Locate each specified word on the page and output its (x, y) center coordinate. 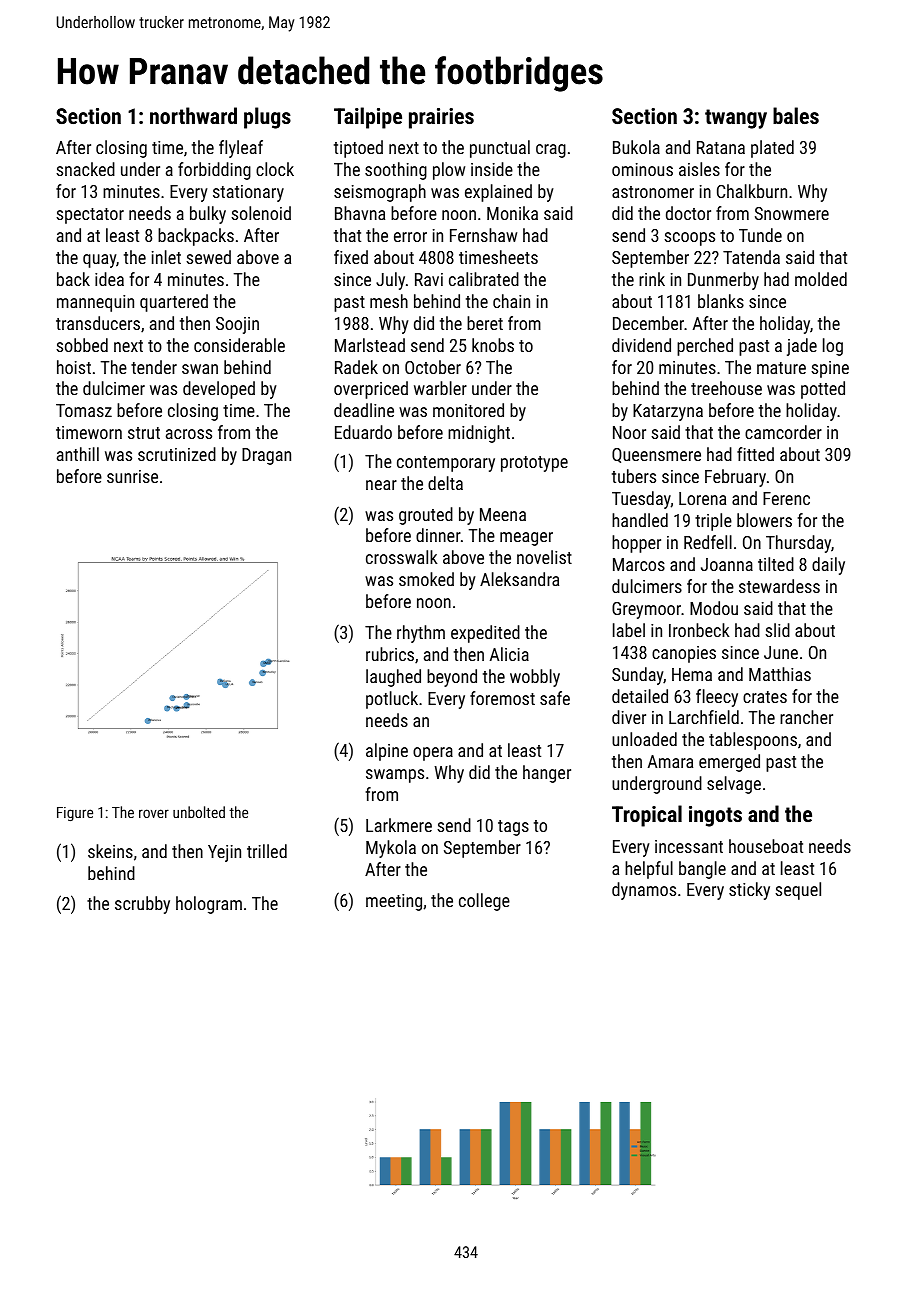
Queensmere (656, 455)
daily (828, 566)
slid (777, 630)
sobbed (82, 345)
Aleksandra (519, 579)
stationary (248, 193)
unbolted (199, 812)
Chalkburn (752, 191)
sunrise (132, 476)
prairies (441, 118)
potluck (392, 700)
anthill (78, 454)
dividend (641, 345)
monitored (468, 410)
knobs (493, 345)
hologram (209, 905)
